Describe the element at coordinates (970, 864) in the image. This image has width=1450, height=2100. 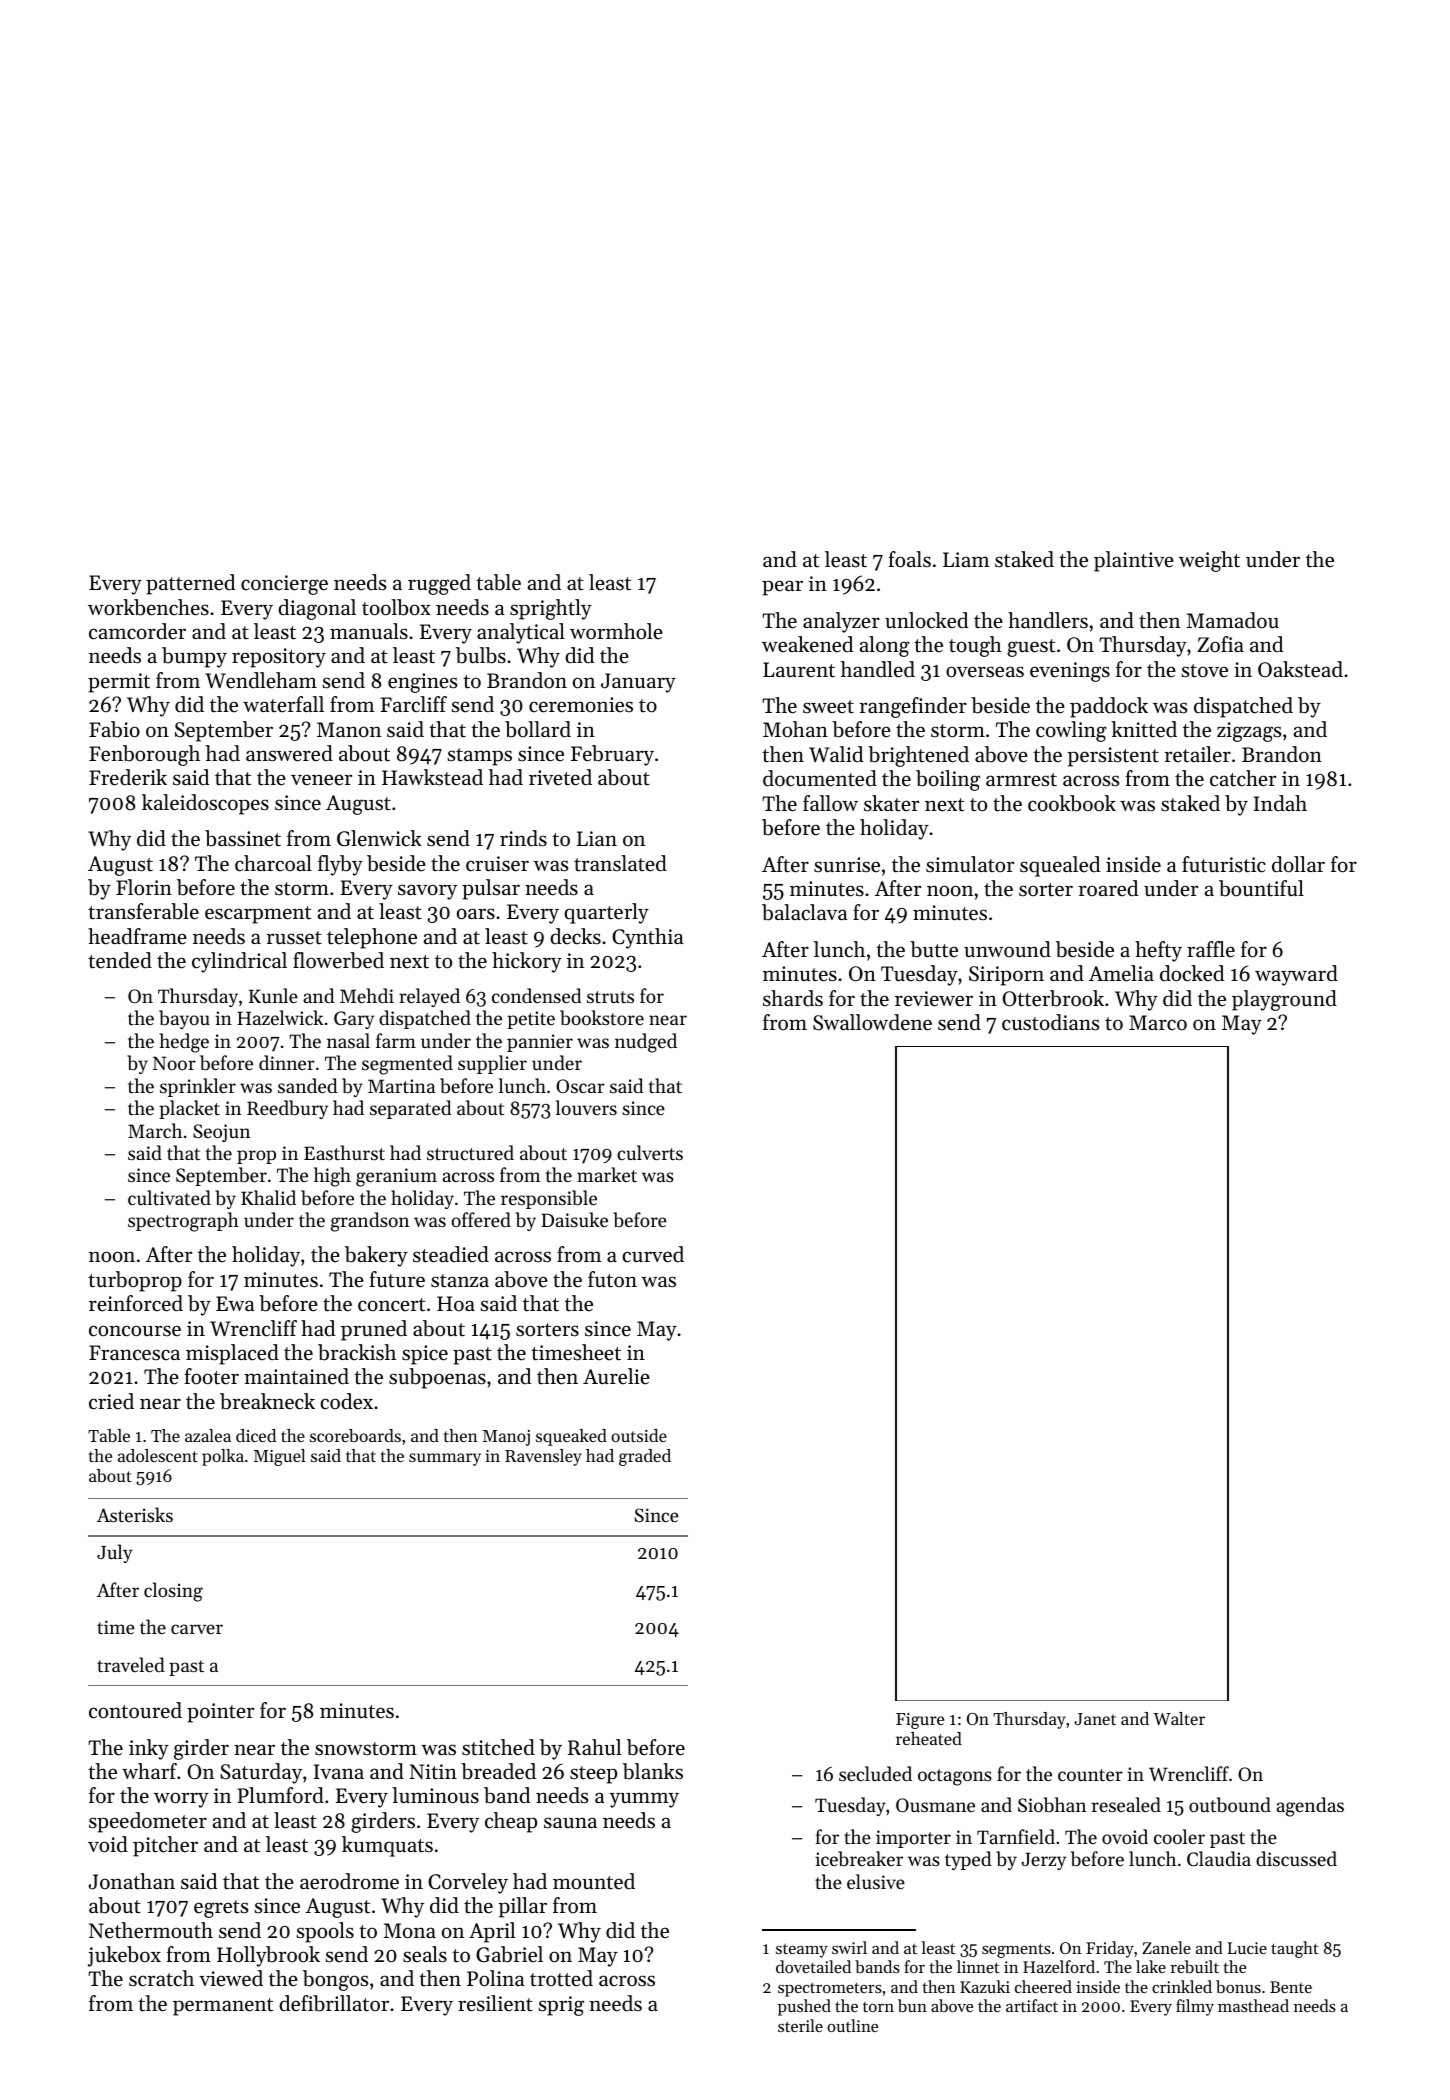
I see `simulator` at that location.
